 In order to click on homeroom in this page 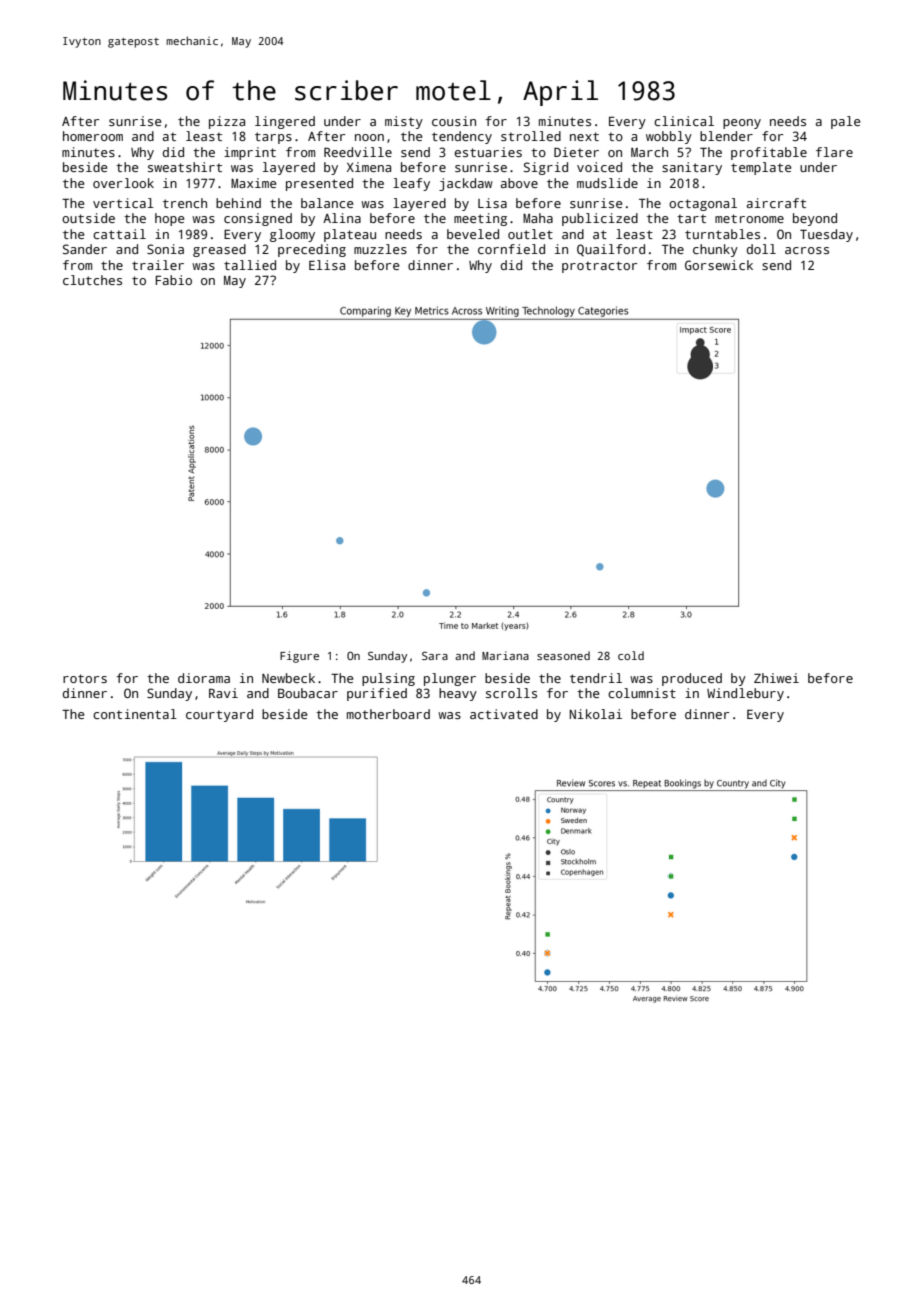, I will do `click(93, 136)`.
